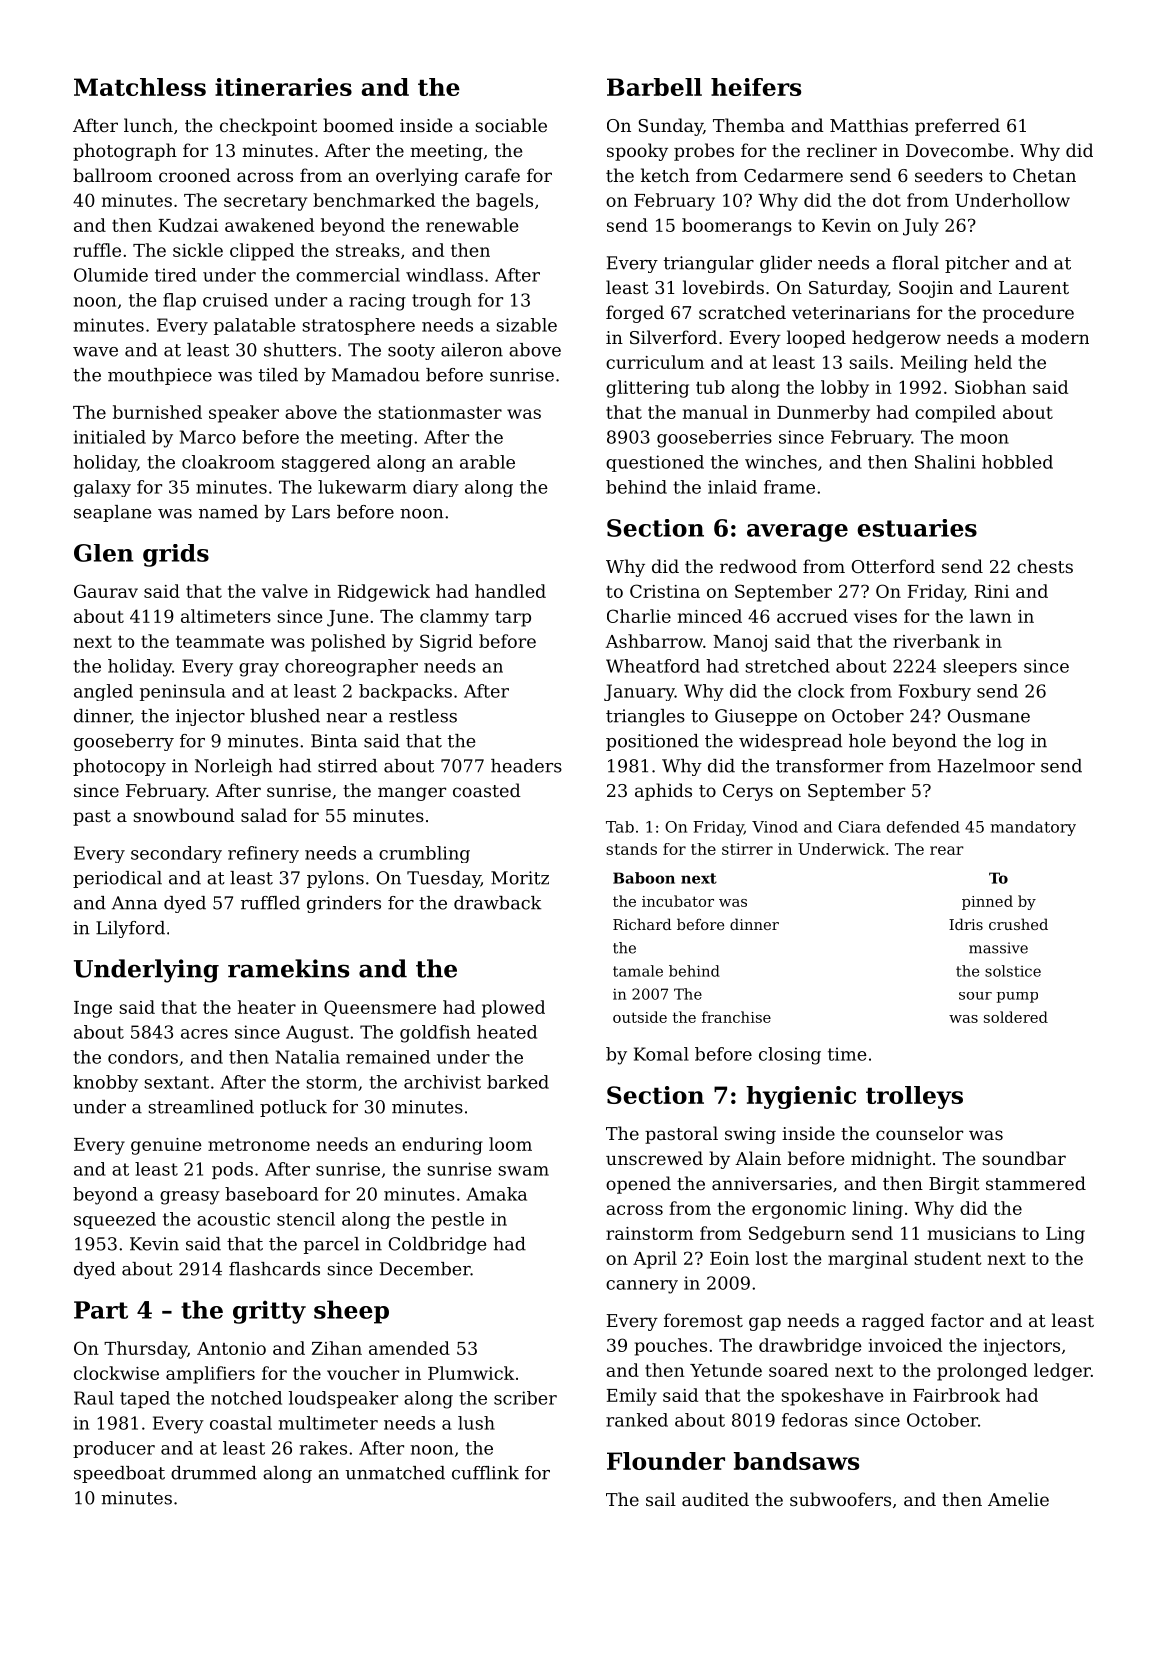  Describe the element at coordinates (640, 1017) in the page. I see `outside` at that location.
